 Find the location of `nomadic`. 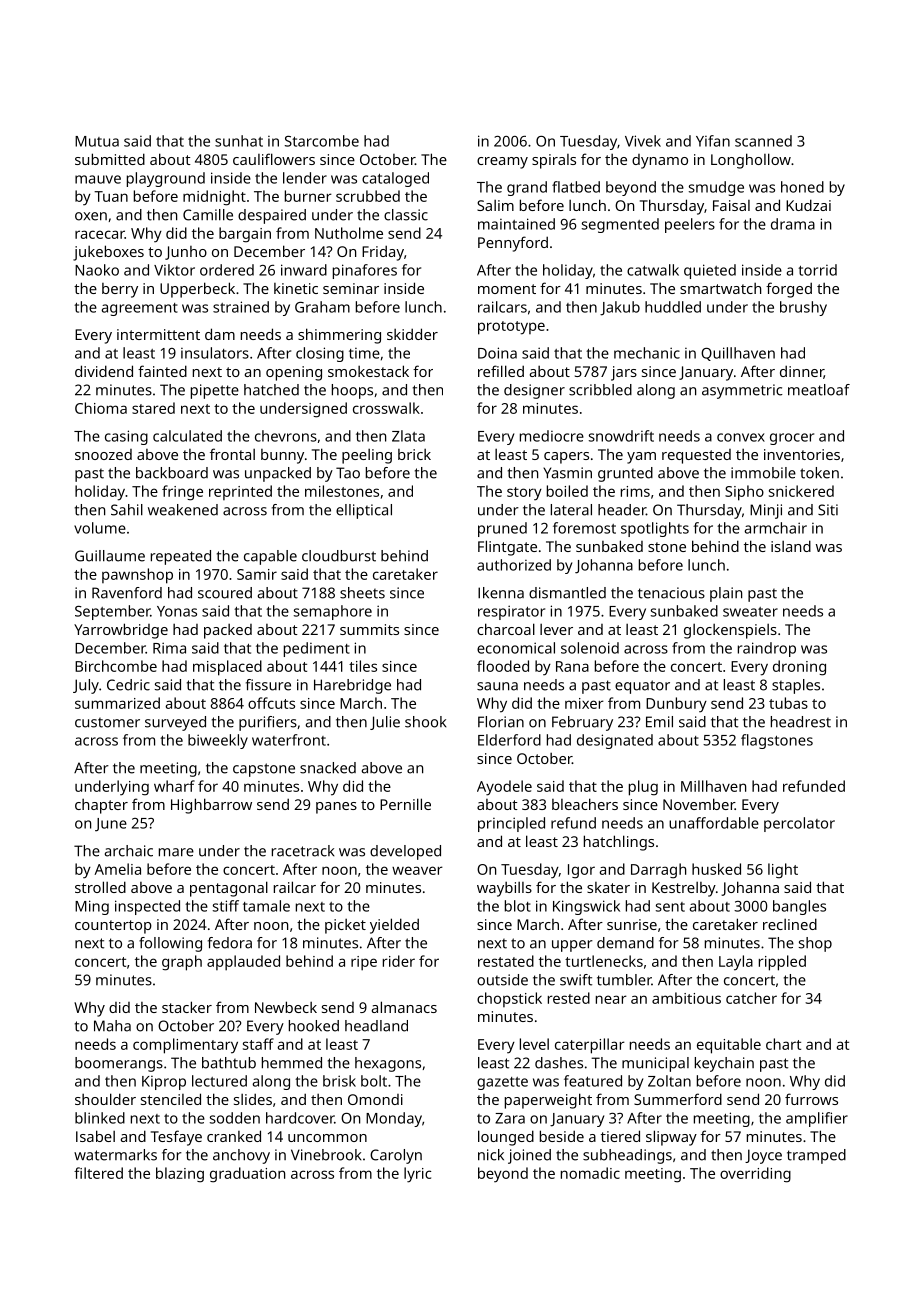

nomadic is located at coordinates (590, 1173).
